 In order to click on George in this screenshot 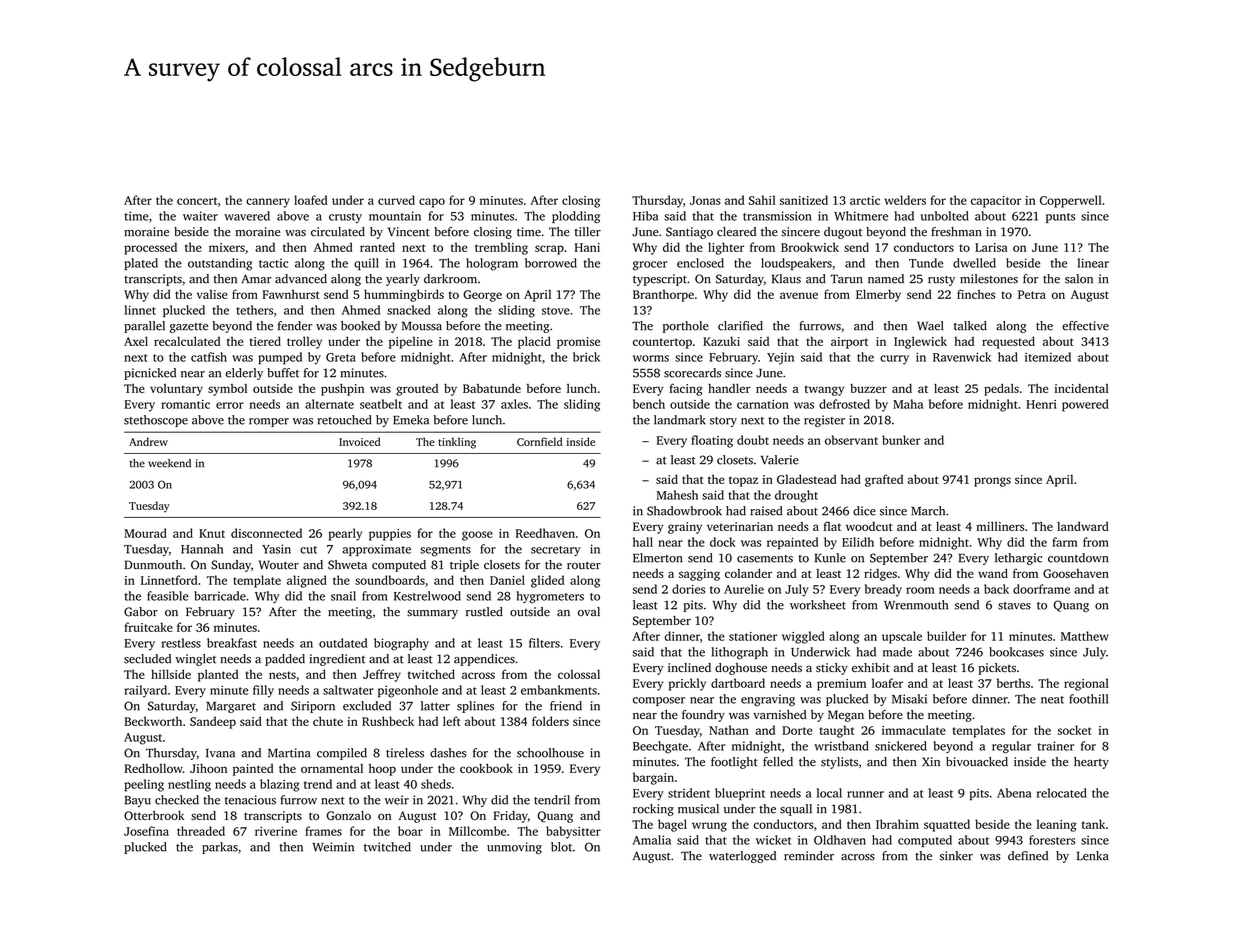, I will do `click(482, 296)`.
